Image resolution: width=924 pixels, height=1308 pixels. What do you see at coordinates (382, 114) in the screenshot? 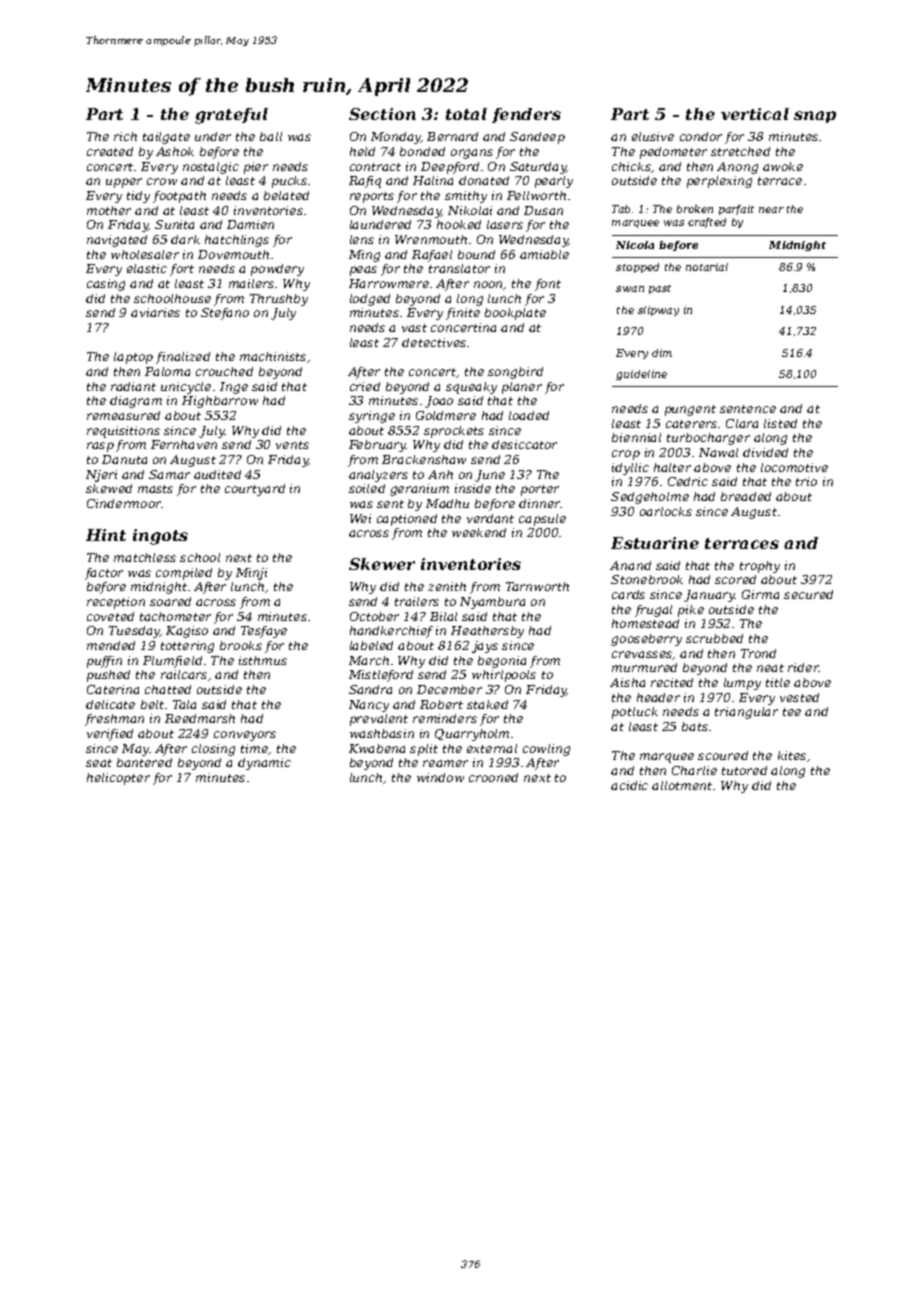
I see `Section` at bounding box center [382, 114].
